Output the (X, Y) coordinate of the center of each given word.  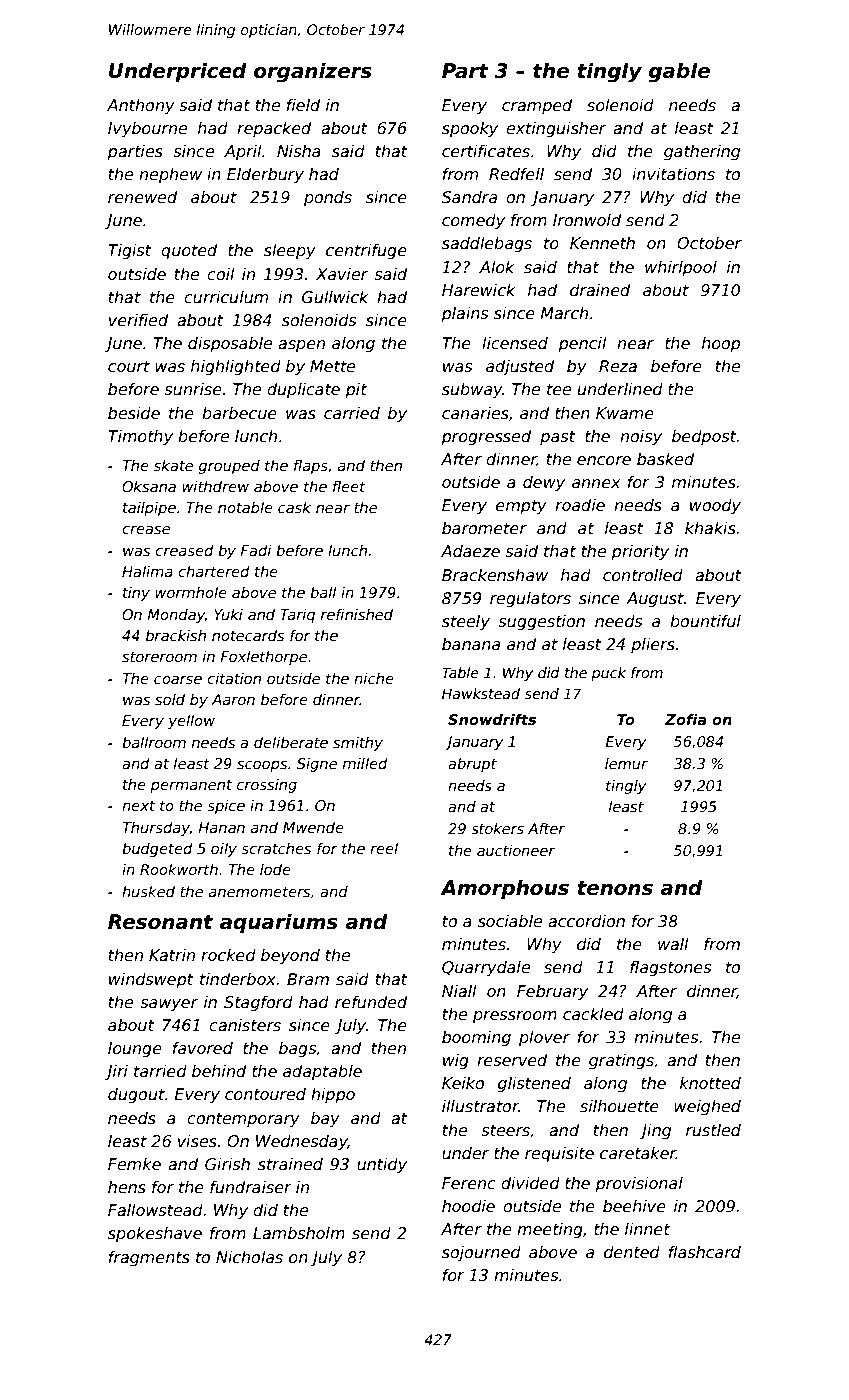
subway (472, 391)
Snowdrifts (492, 719)
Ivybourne (147, 130)
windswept (151, 981)
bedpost (704, 437)
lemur (626, 763)
